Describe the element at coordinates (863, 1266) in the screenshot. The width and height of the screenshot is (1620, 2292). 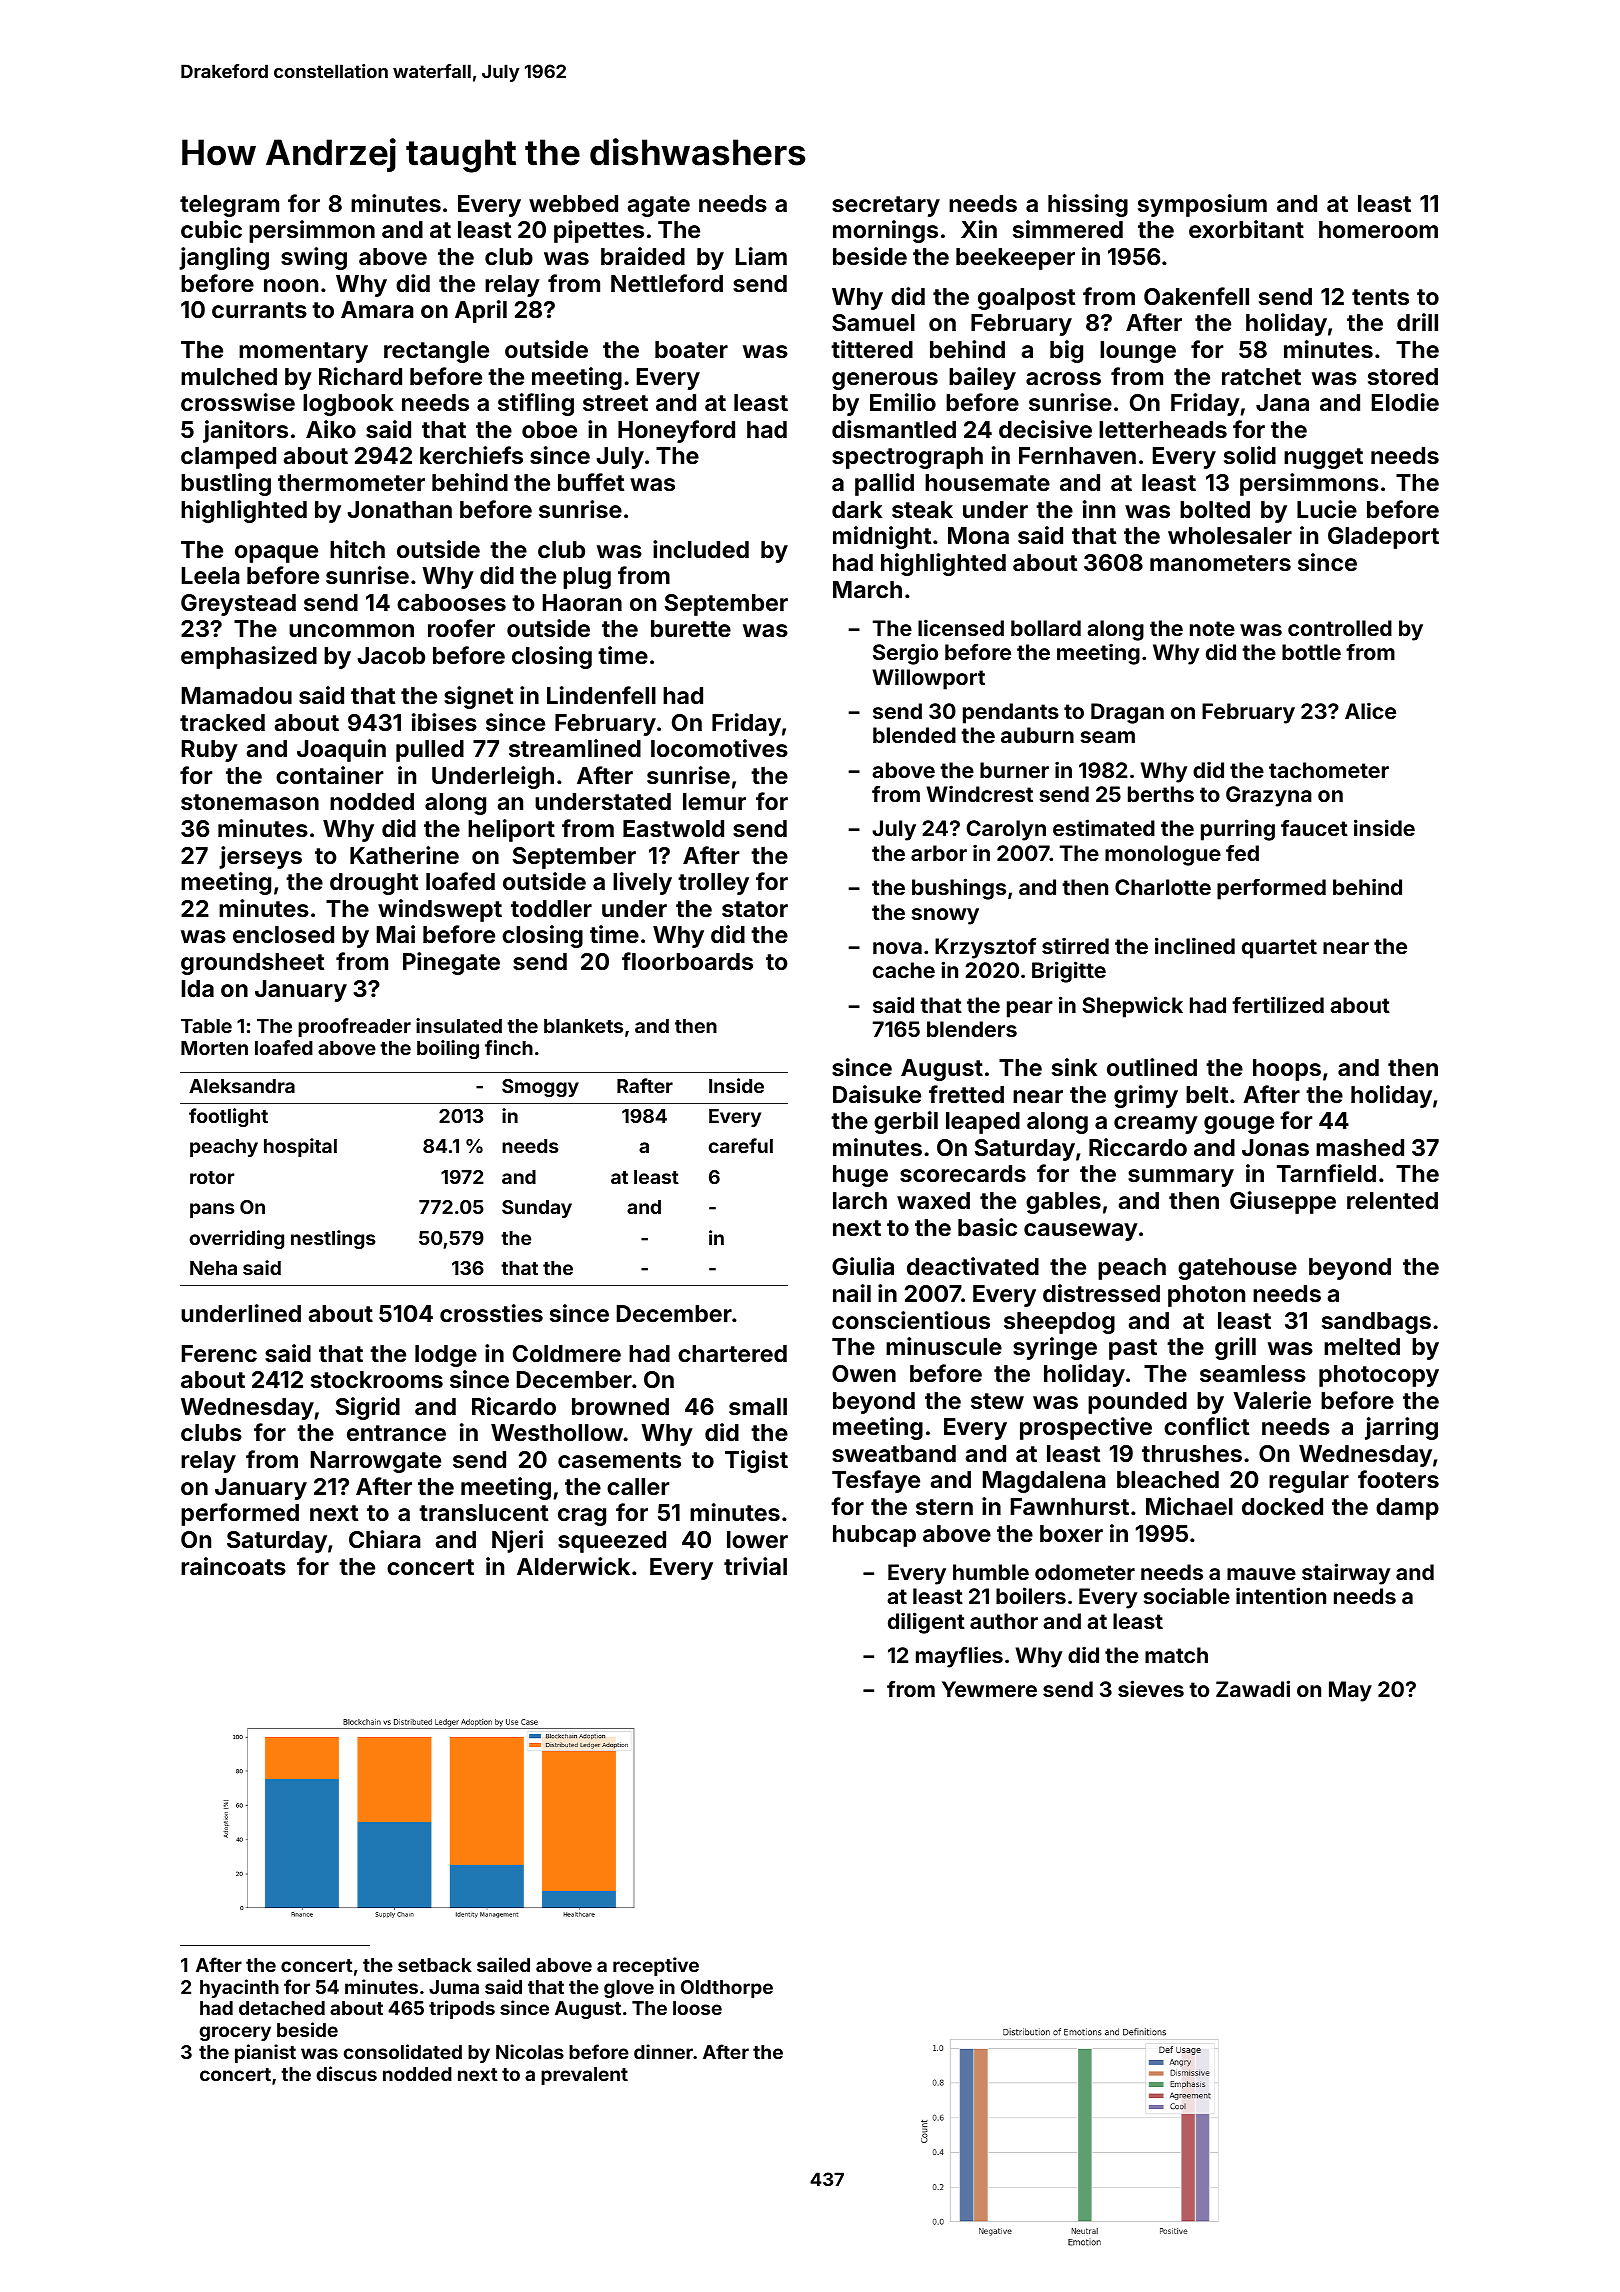
I see `Giulia` at that location.
